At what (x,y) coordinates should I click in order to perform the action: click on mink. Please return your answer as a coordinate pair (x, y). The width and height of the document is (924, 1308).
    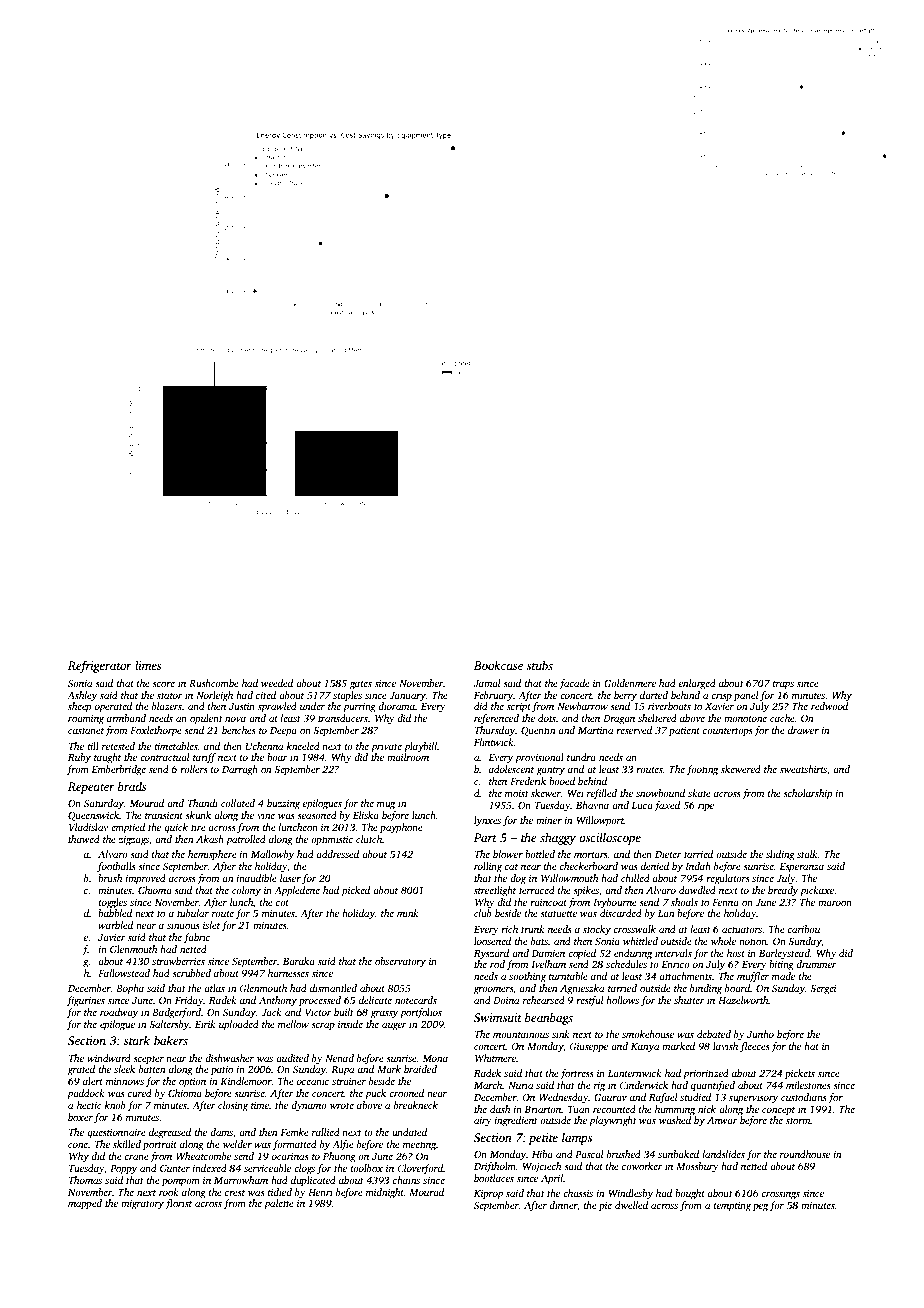
    Looking at the image, I should click on (408, 913).
